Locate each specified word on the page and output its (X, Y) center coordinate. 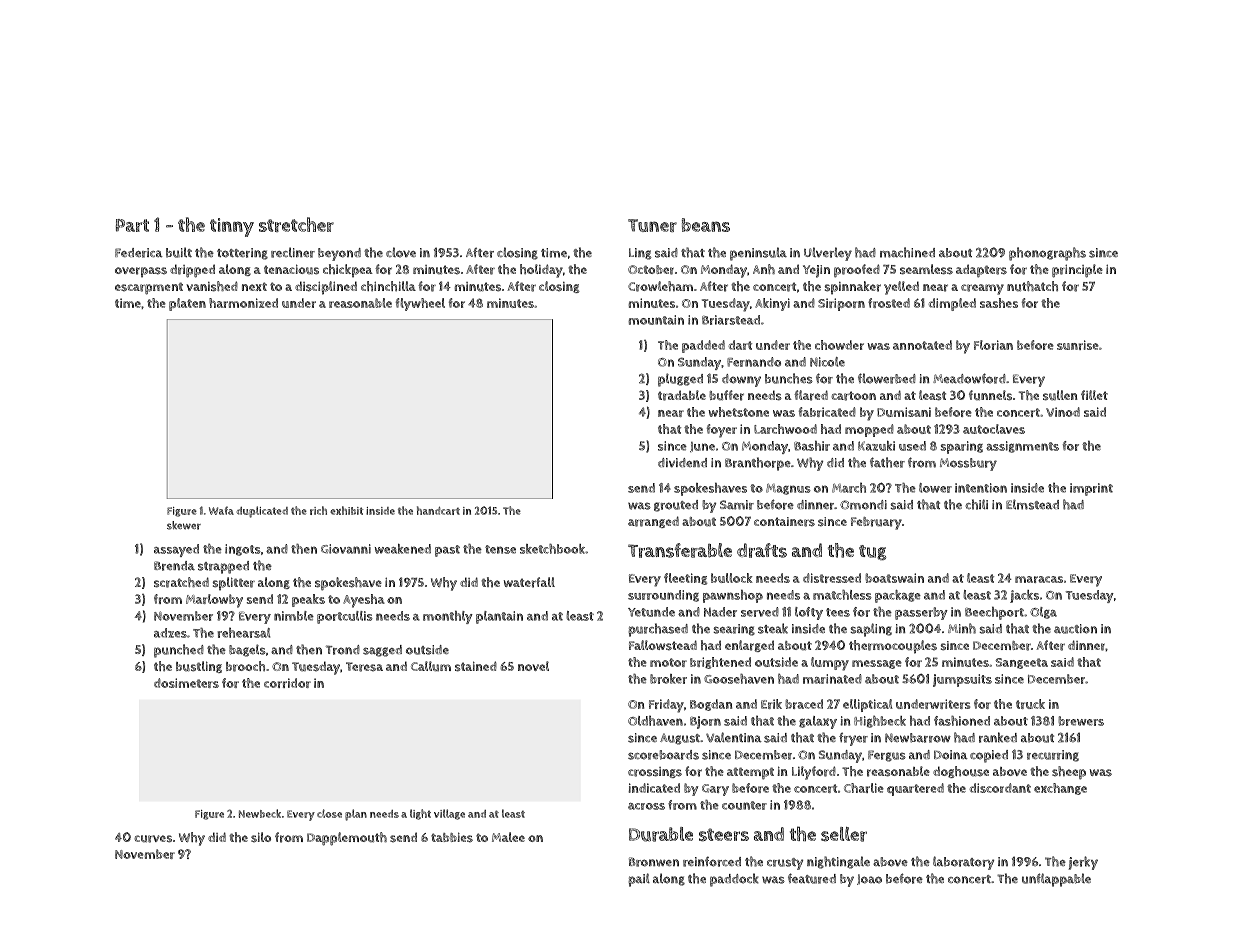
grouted (676, 506)
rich (318, 510)
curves (153, 839)
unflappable (1056, 880)
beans (706, 225)
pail (639, 880)
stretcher (296, 224)
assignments (1022, 447)
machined (907, 252)
